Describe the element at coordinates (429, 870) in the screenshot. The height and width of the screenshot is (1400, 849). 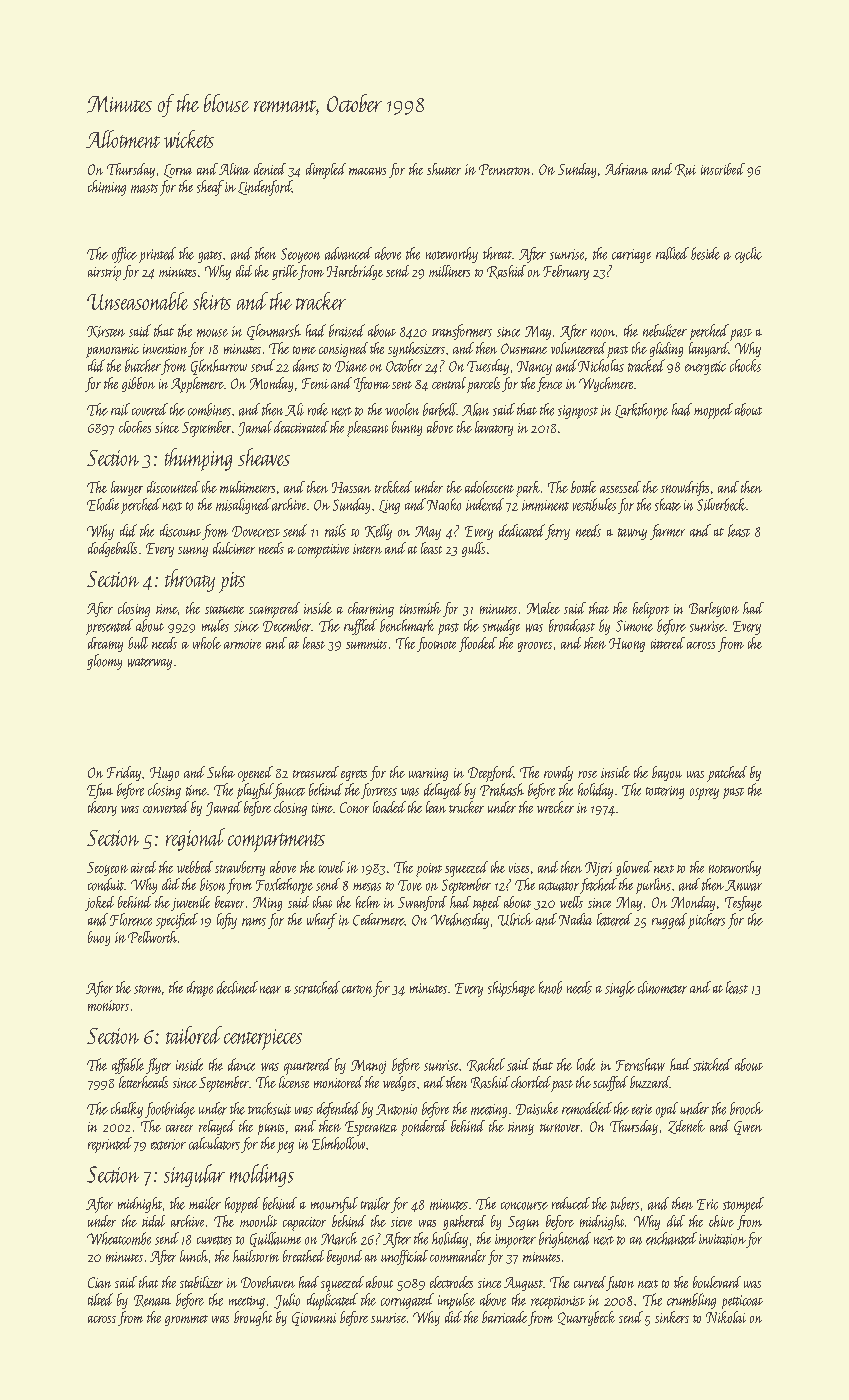
I see `point` at that location.
